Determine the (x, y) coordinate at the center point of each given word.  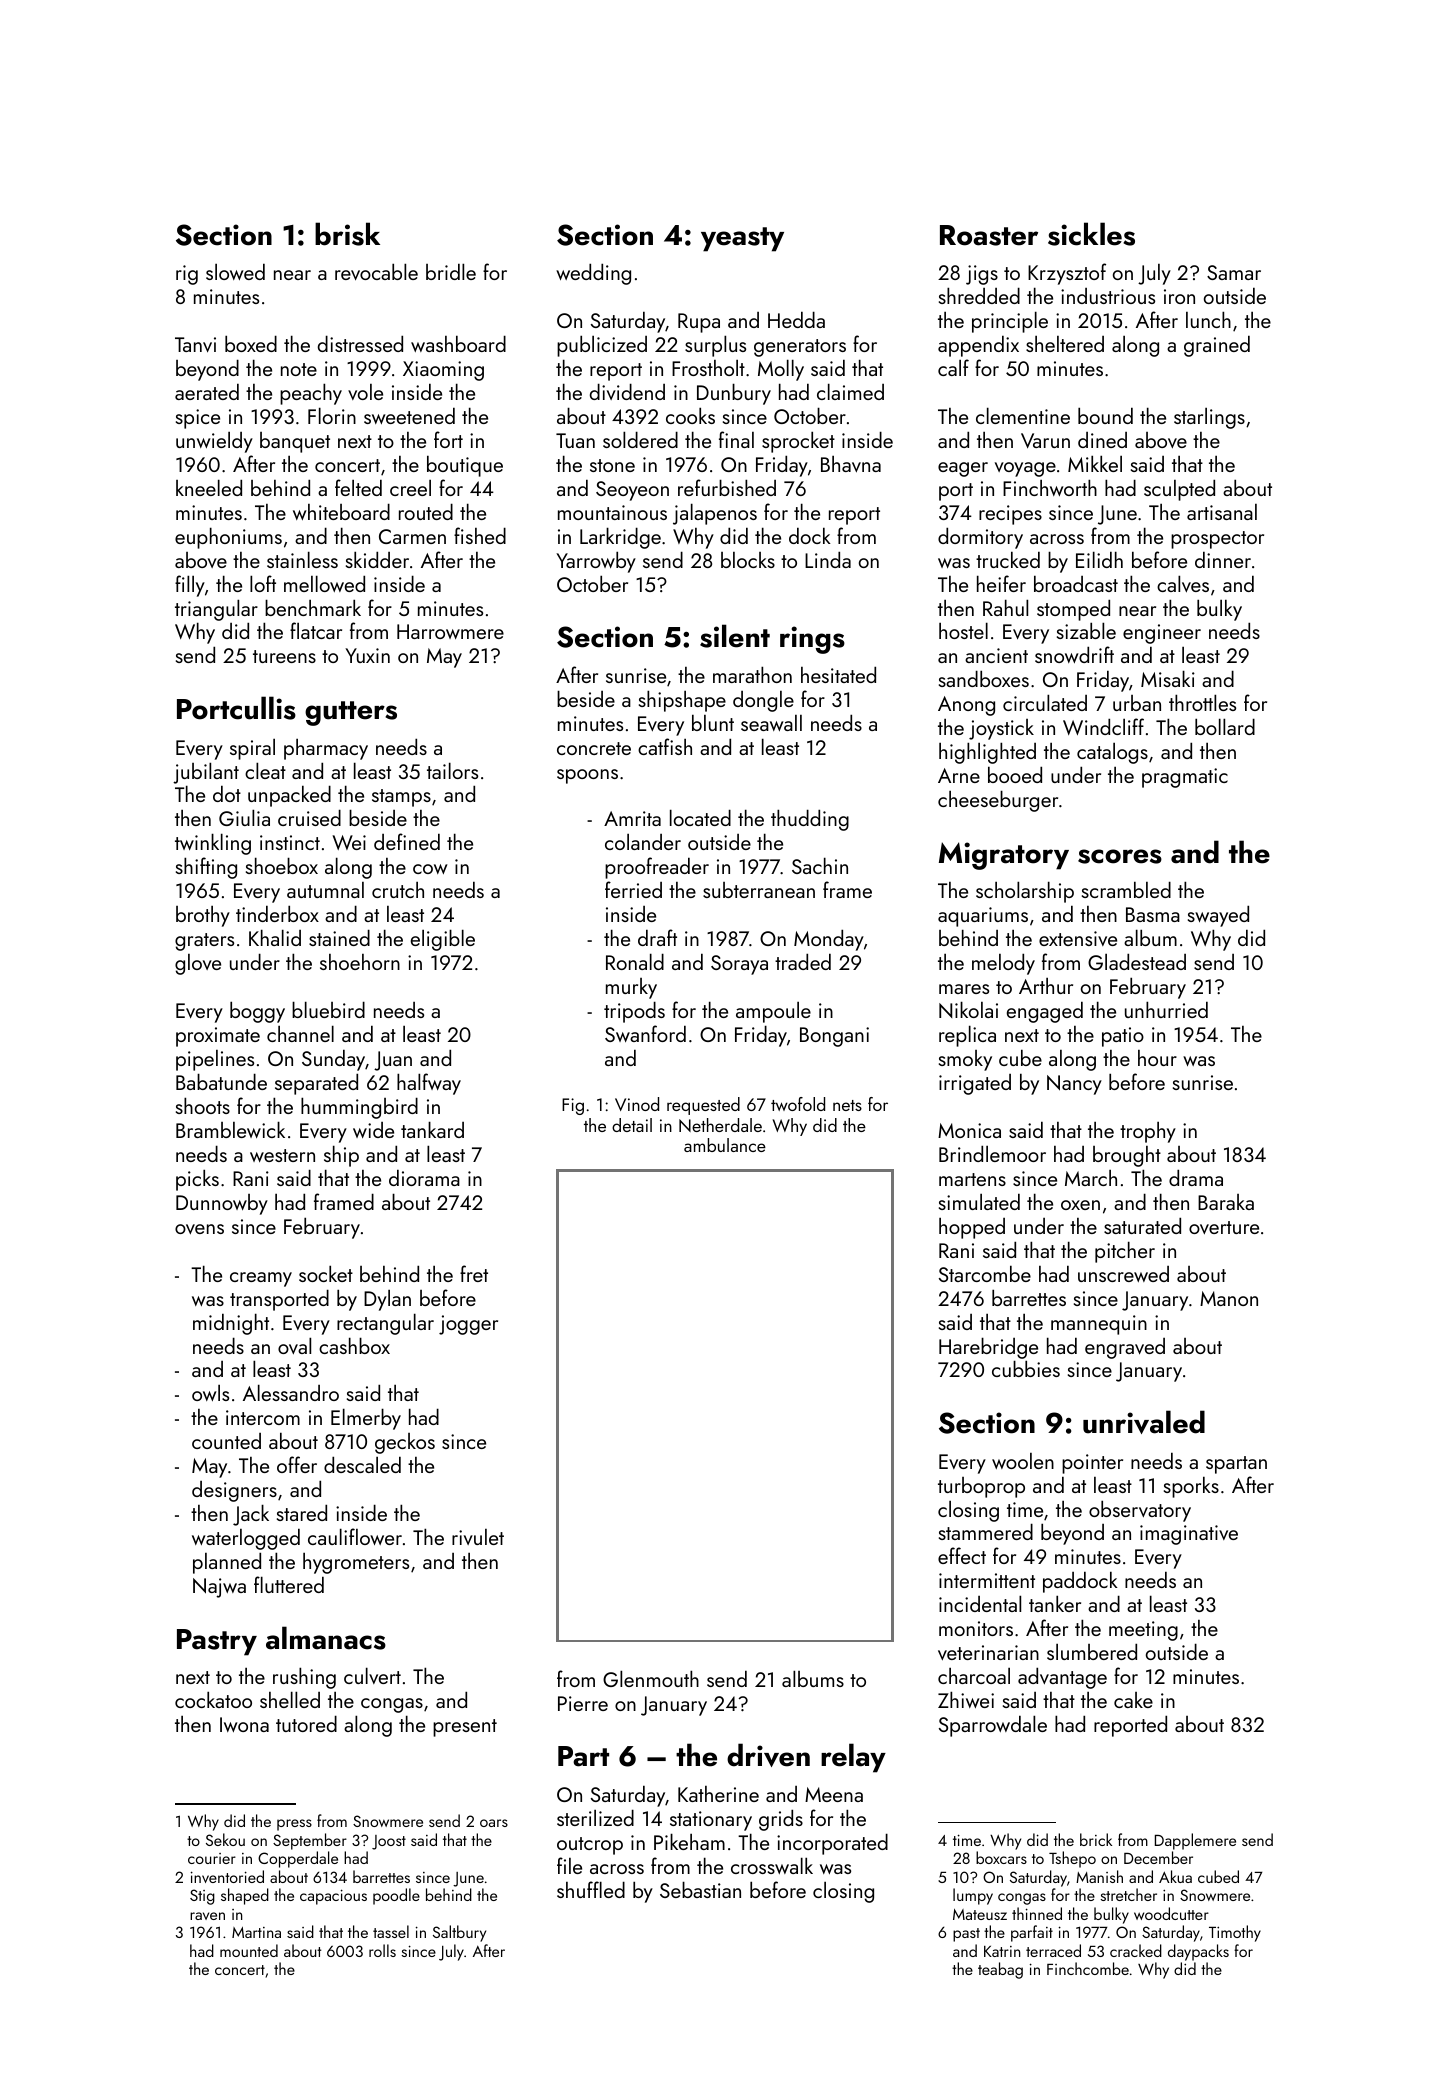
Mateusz (980, 1914)
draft (657, 937)
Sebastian (700, 1889)
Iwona (244, 1724)
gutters (351, 713)
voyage (1025, 469)
